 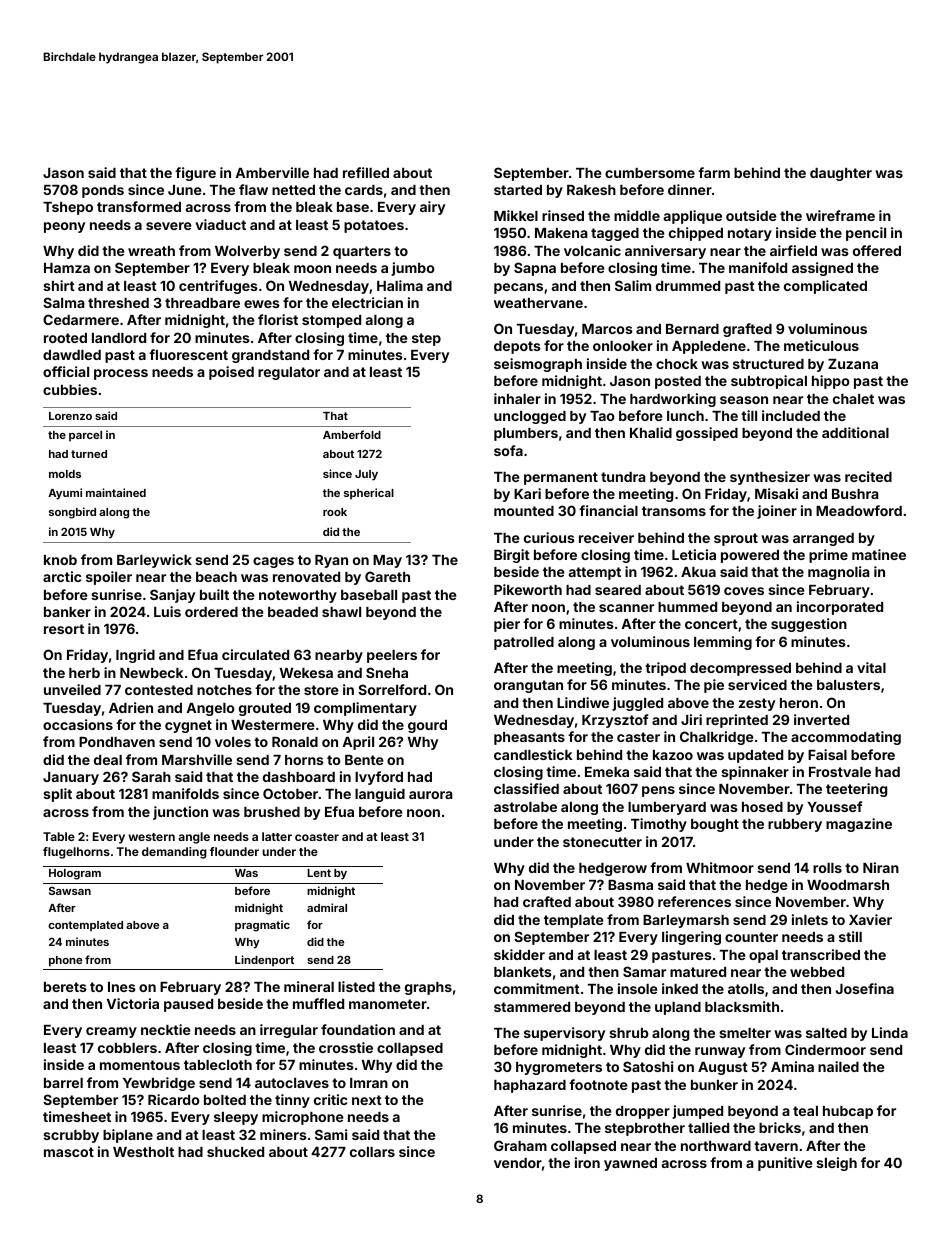 I want to click on counter, so click(x=751, y=937).
